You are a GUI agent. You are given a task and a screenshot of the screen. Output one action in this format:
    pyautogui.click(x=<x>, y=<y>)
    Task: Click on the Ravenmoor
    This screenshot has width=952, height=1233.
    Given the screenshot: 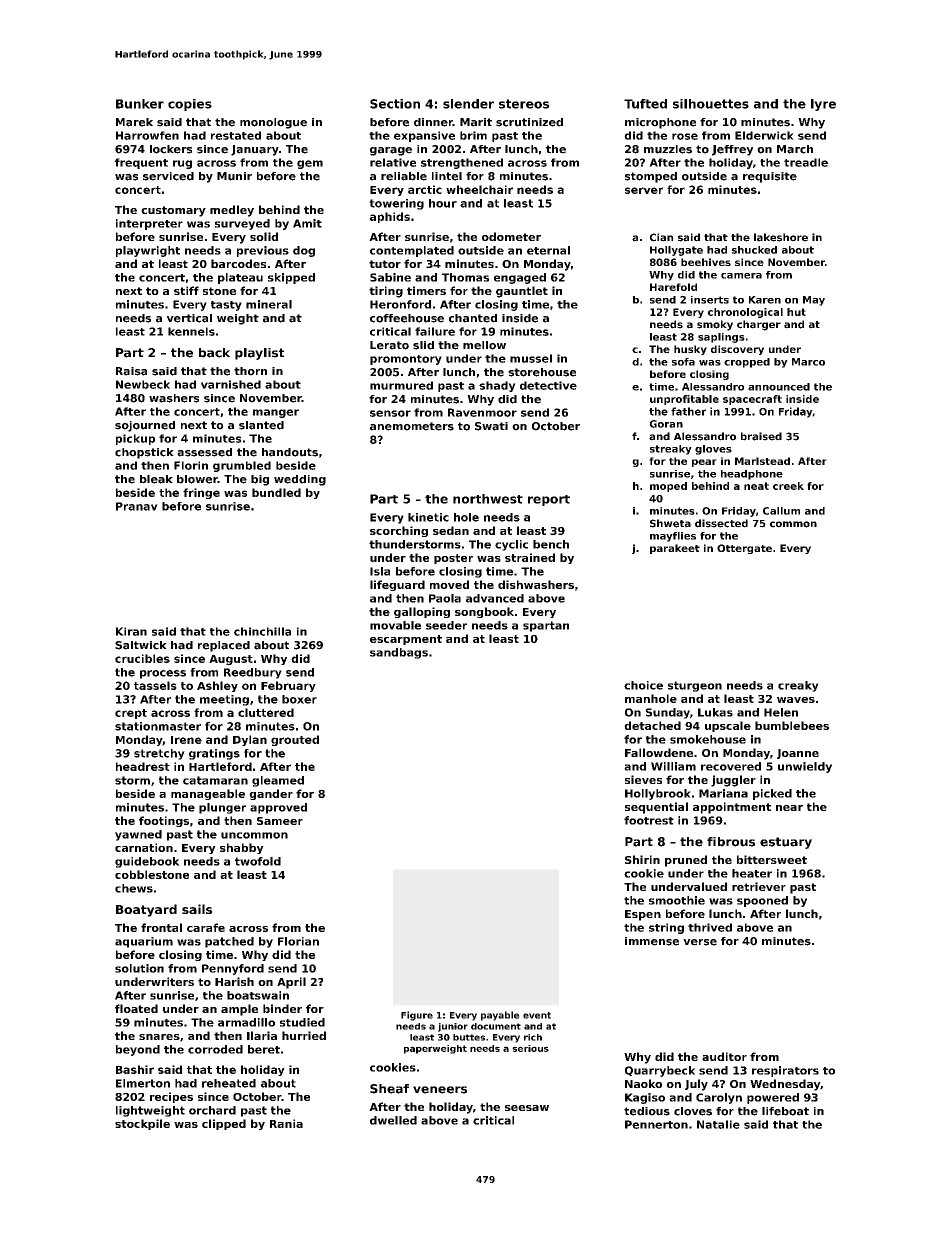 What is the action you would take?
    pyautogui.click(x=482, y=412)
